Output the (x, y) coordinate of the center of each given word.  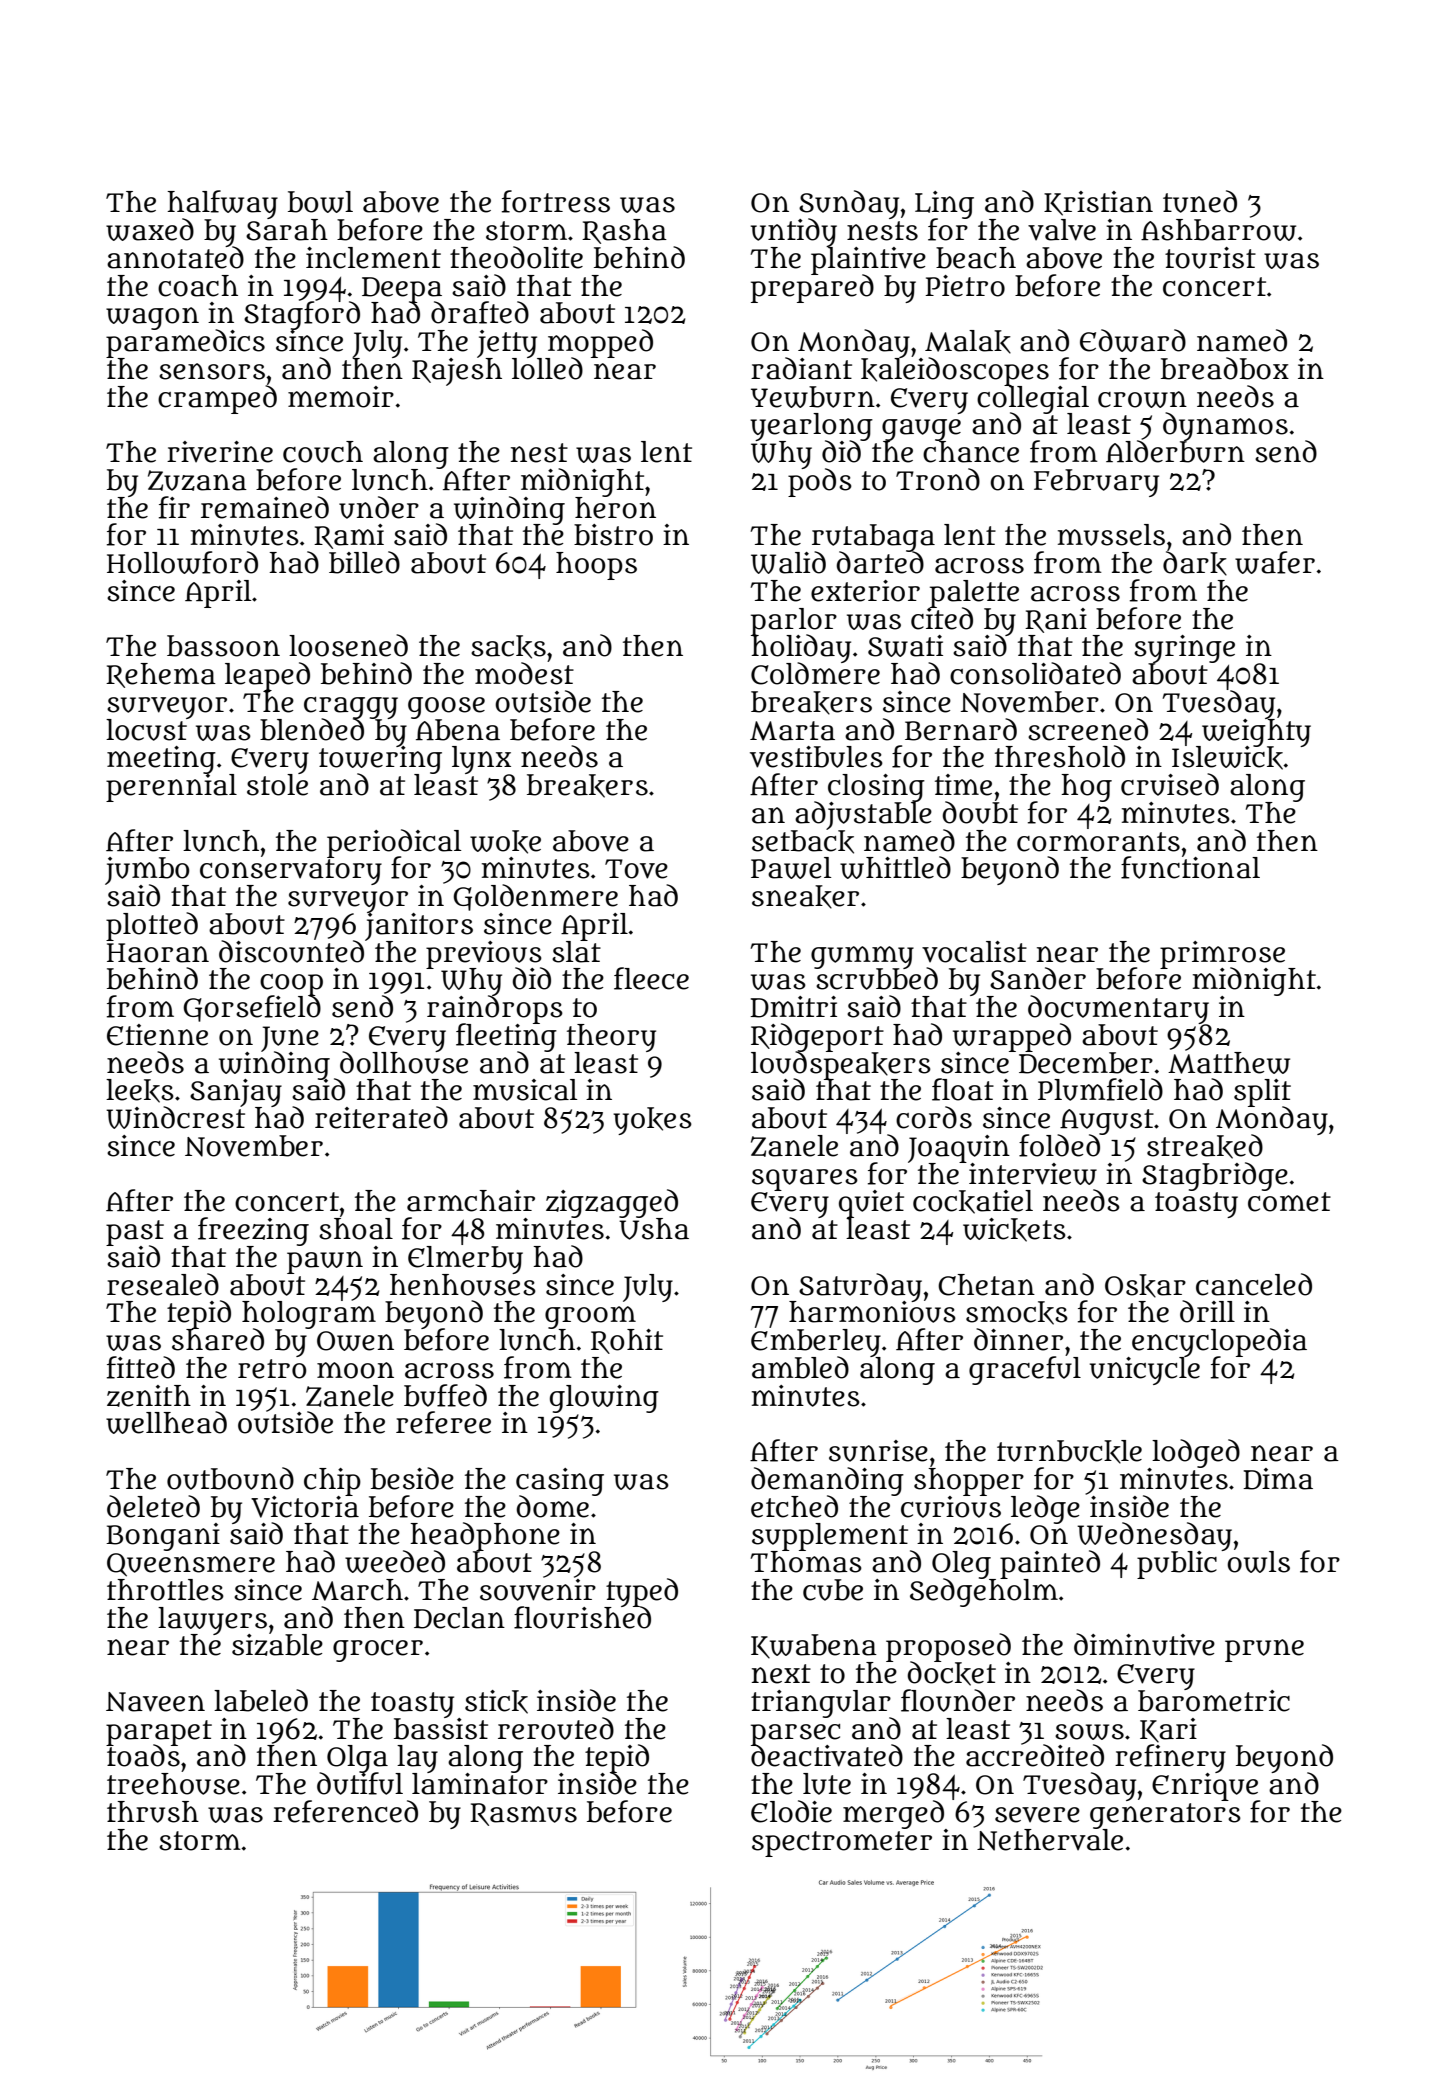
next (781, 1674)
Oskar (1145, 1286)
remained (265, 507)
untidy (794, 232)
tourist (1210, 258)
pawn (325, 1262)
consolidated (1035, 673)
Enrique (1205, 1786)
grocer (378, 1651)
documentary (1118, 1009)
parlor (794, 621)
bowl (320, 202)
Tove (636, 869)
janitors (419, 926)
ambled (800, 1367)
